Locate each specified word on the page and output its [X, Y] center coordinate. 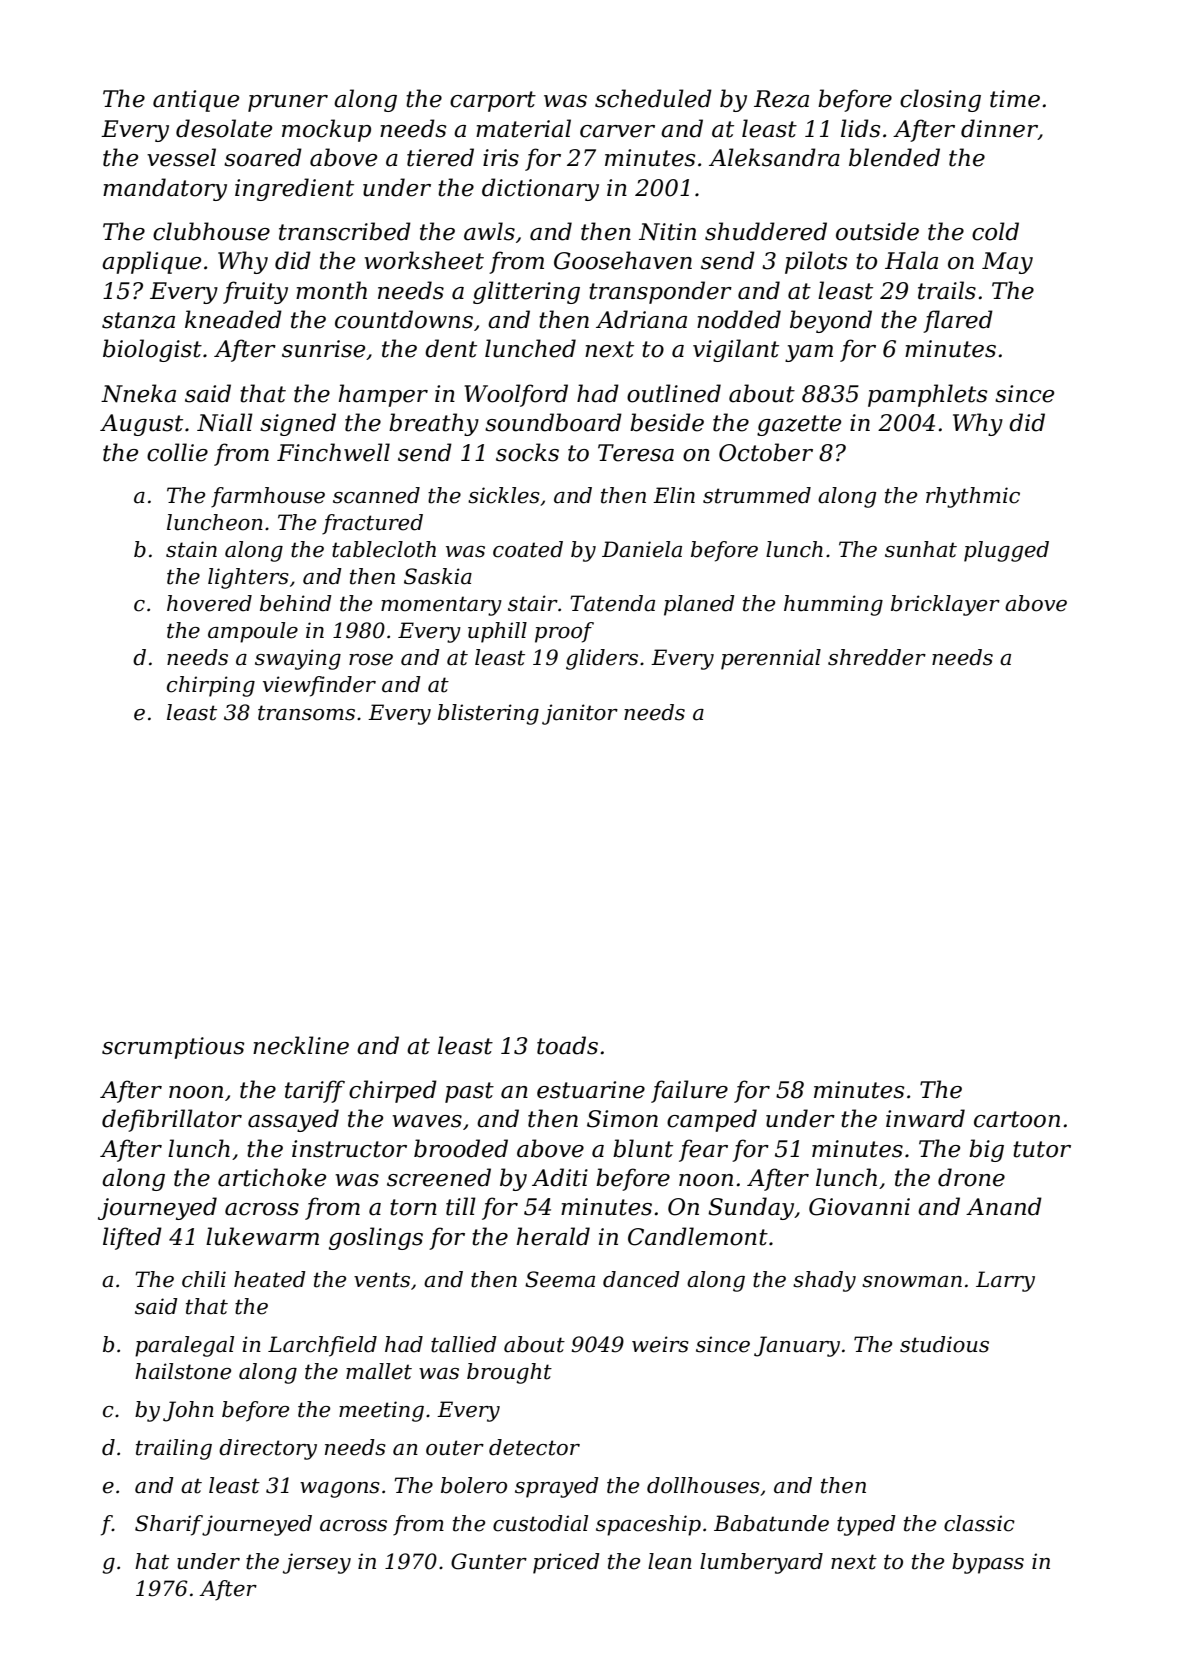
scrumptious [173, 1048]
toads [567, 1045]
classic [979, 1523]
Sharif [169, 1525]
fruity [255, 292]
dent [451, 348]
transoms [306, 713]
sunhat [921, 549]
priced [566, 1563]
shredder [877, 657]
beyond [831, 321]
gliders [602, 659]
